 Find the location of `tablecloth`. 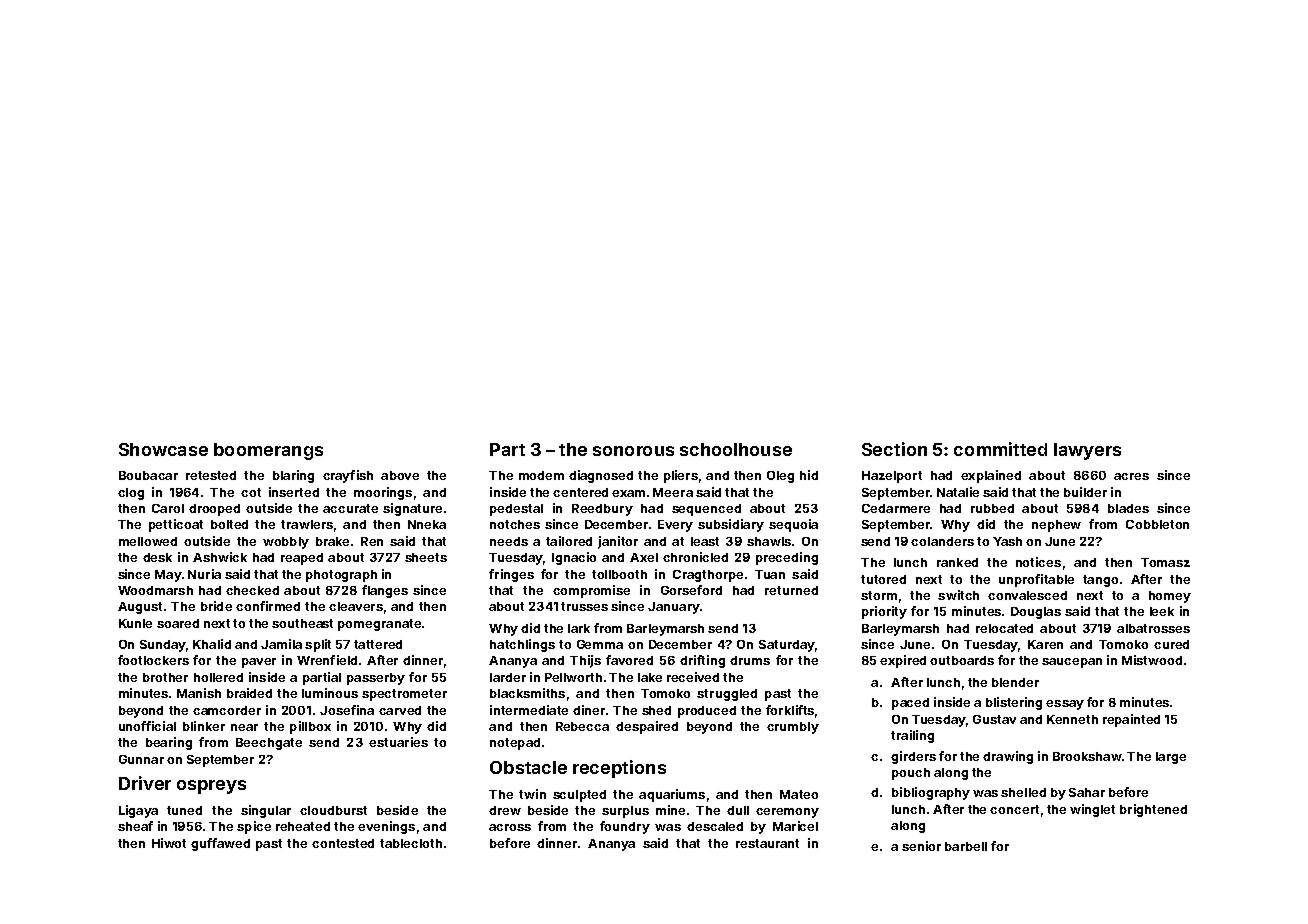

tablecloth is located at coordinates (411, 843).
